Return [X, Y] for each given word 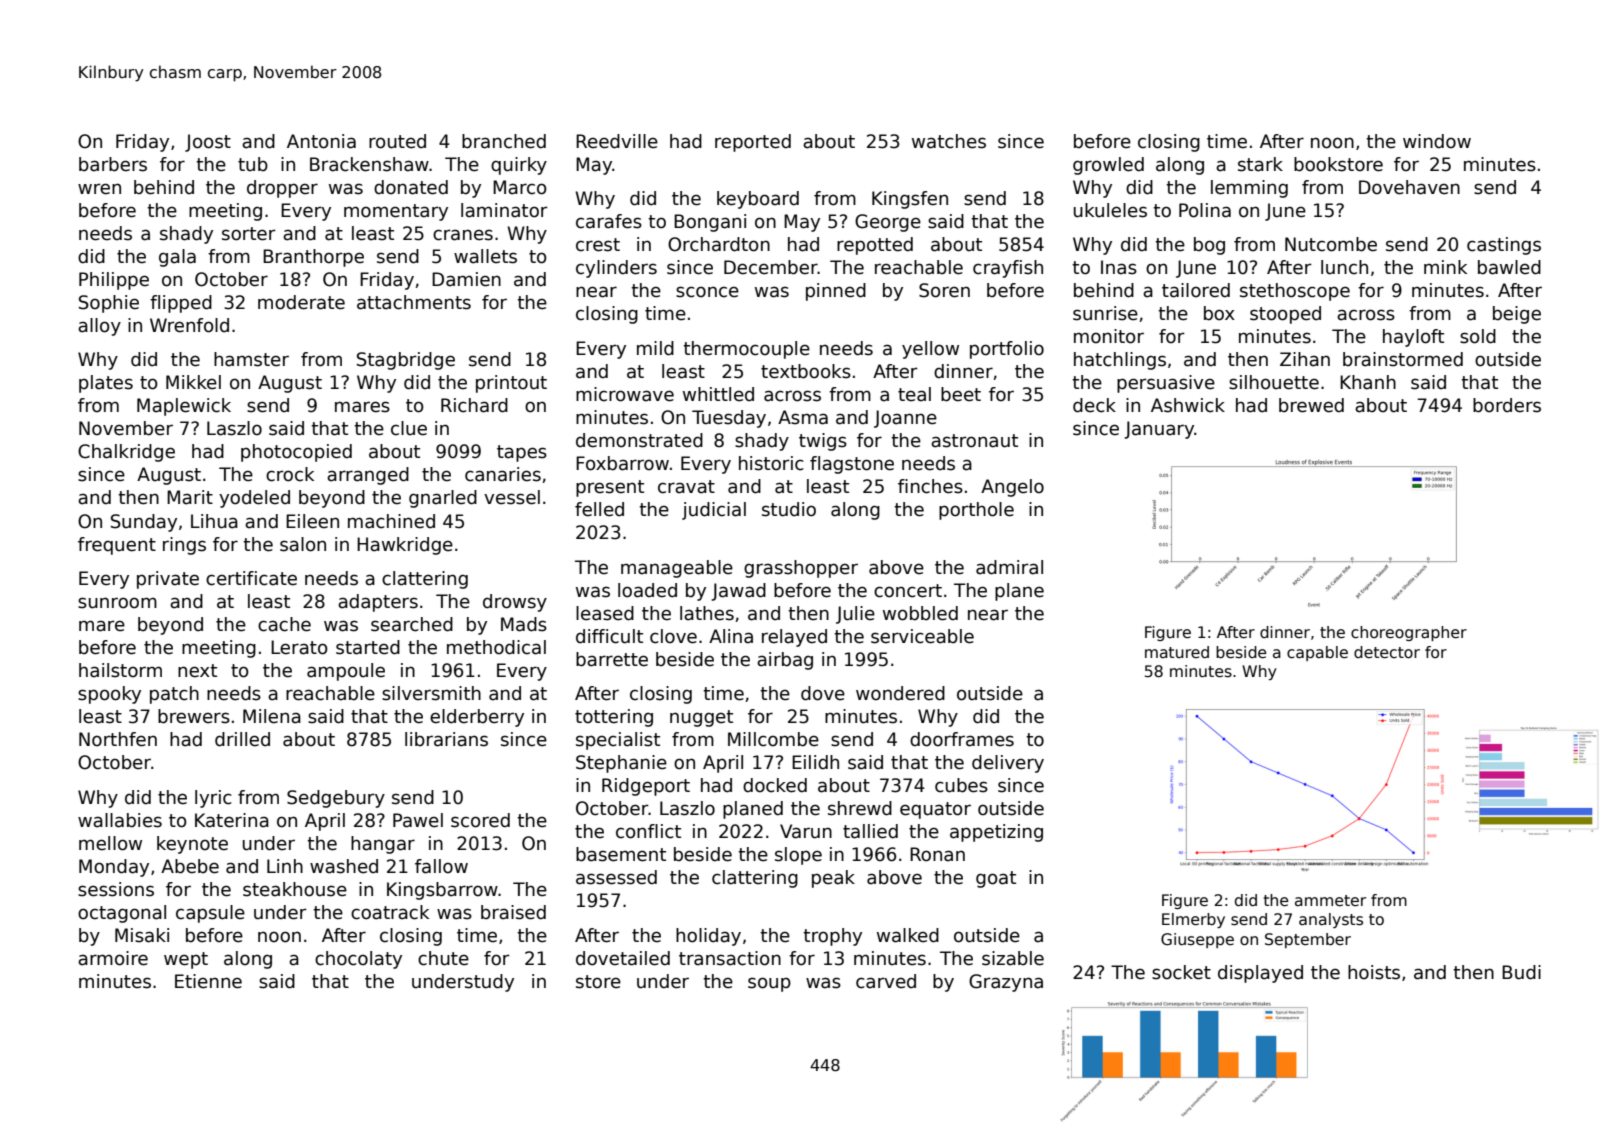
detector [1387, 652]
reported [753, 143]
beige [1517, 315]
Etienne [208, 981]
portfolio [1007, 350]
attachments [414, 302]
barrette [612, 659]
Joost [208, 143]
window [1437, 141]
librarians [446, 739]
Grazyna [1006, 983]
